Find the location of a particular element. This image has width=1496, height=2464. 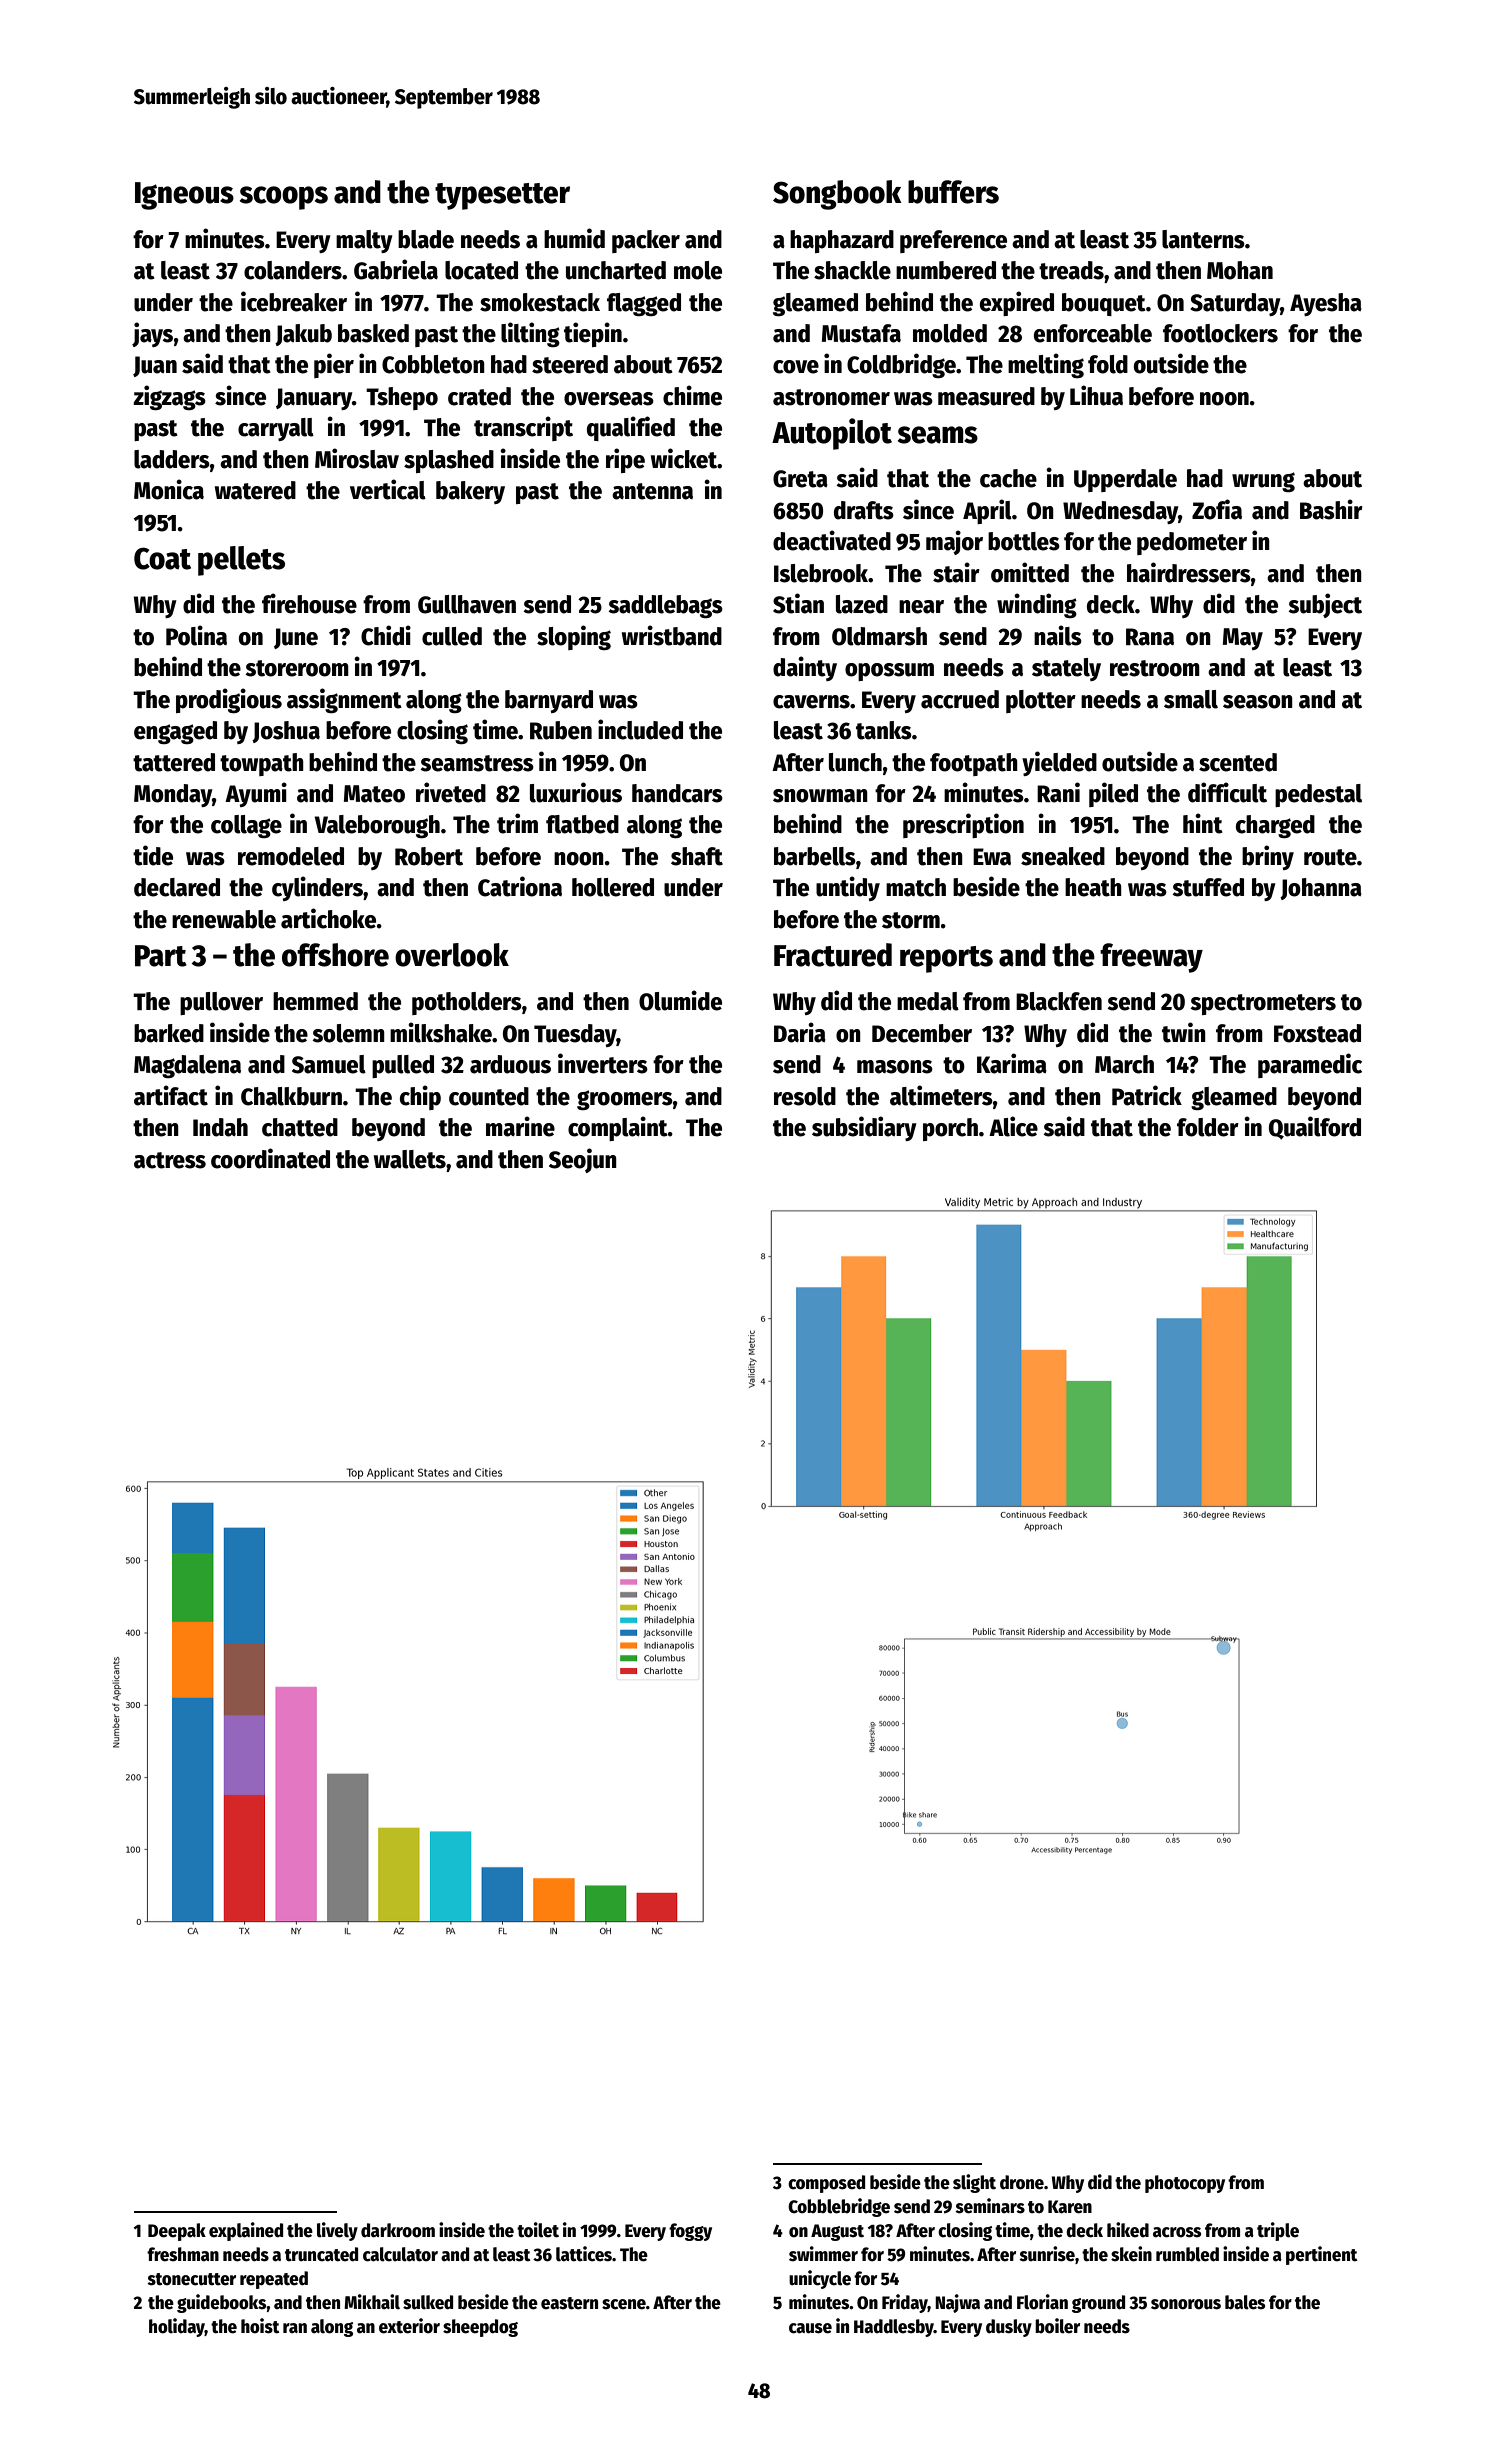

composed is located at coordinates (826, 2184).
